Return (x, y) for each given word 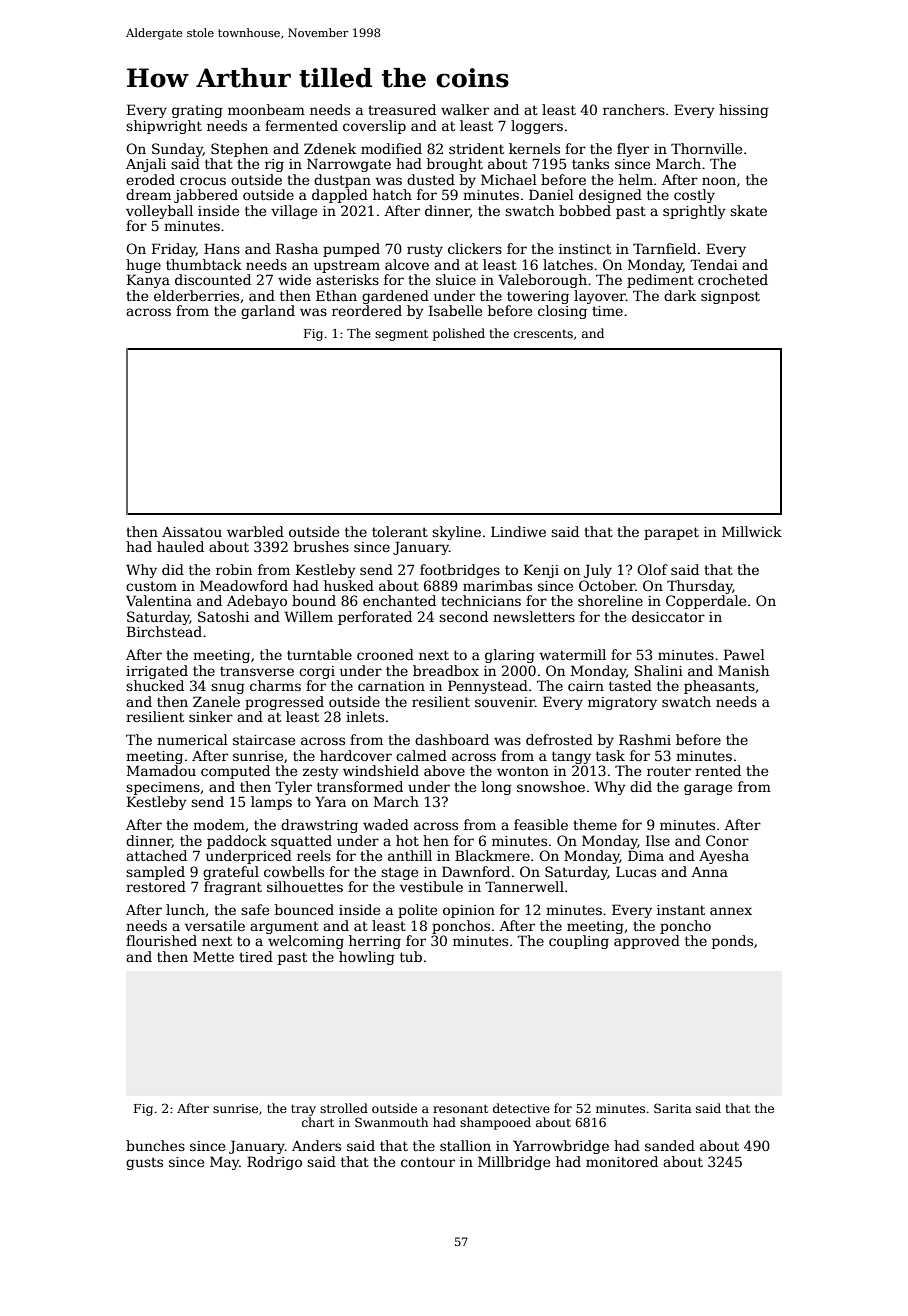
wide (294, 279)
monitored (622, 1161)
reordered (367, 310)
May (224, 1163)
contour (428, 1162)
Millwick (752, 531)
